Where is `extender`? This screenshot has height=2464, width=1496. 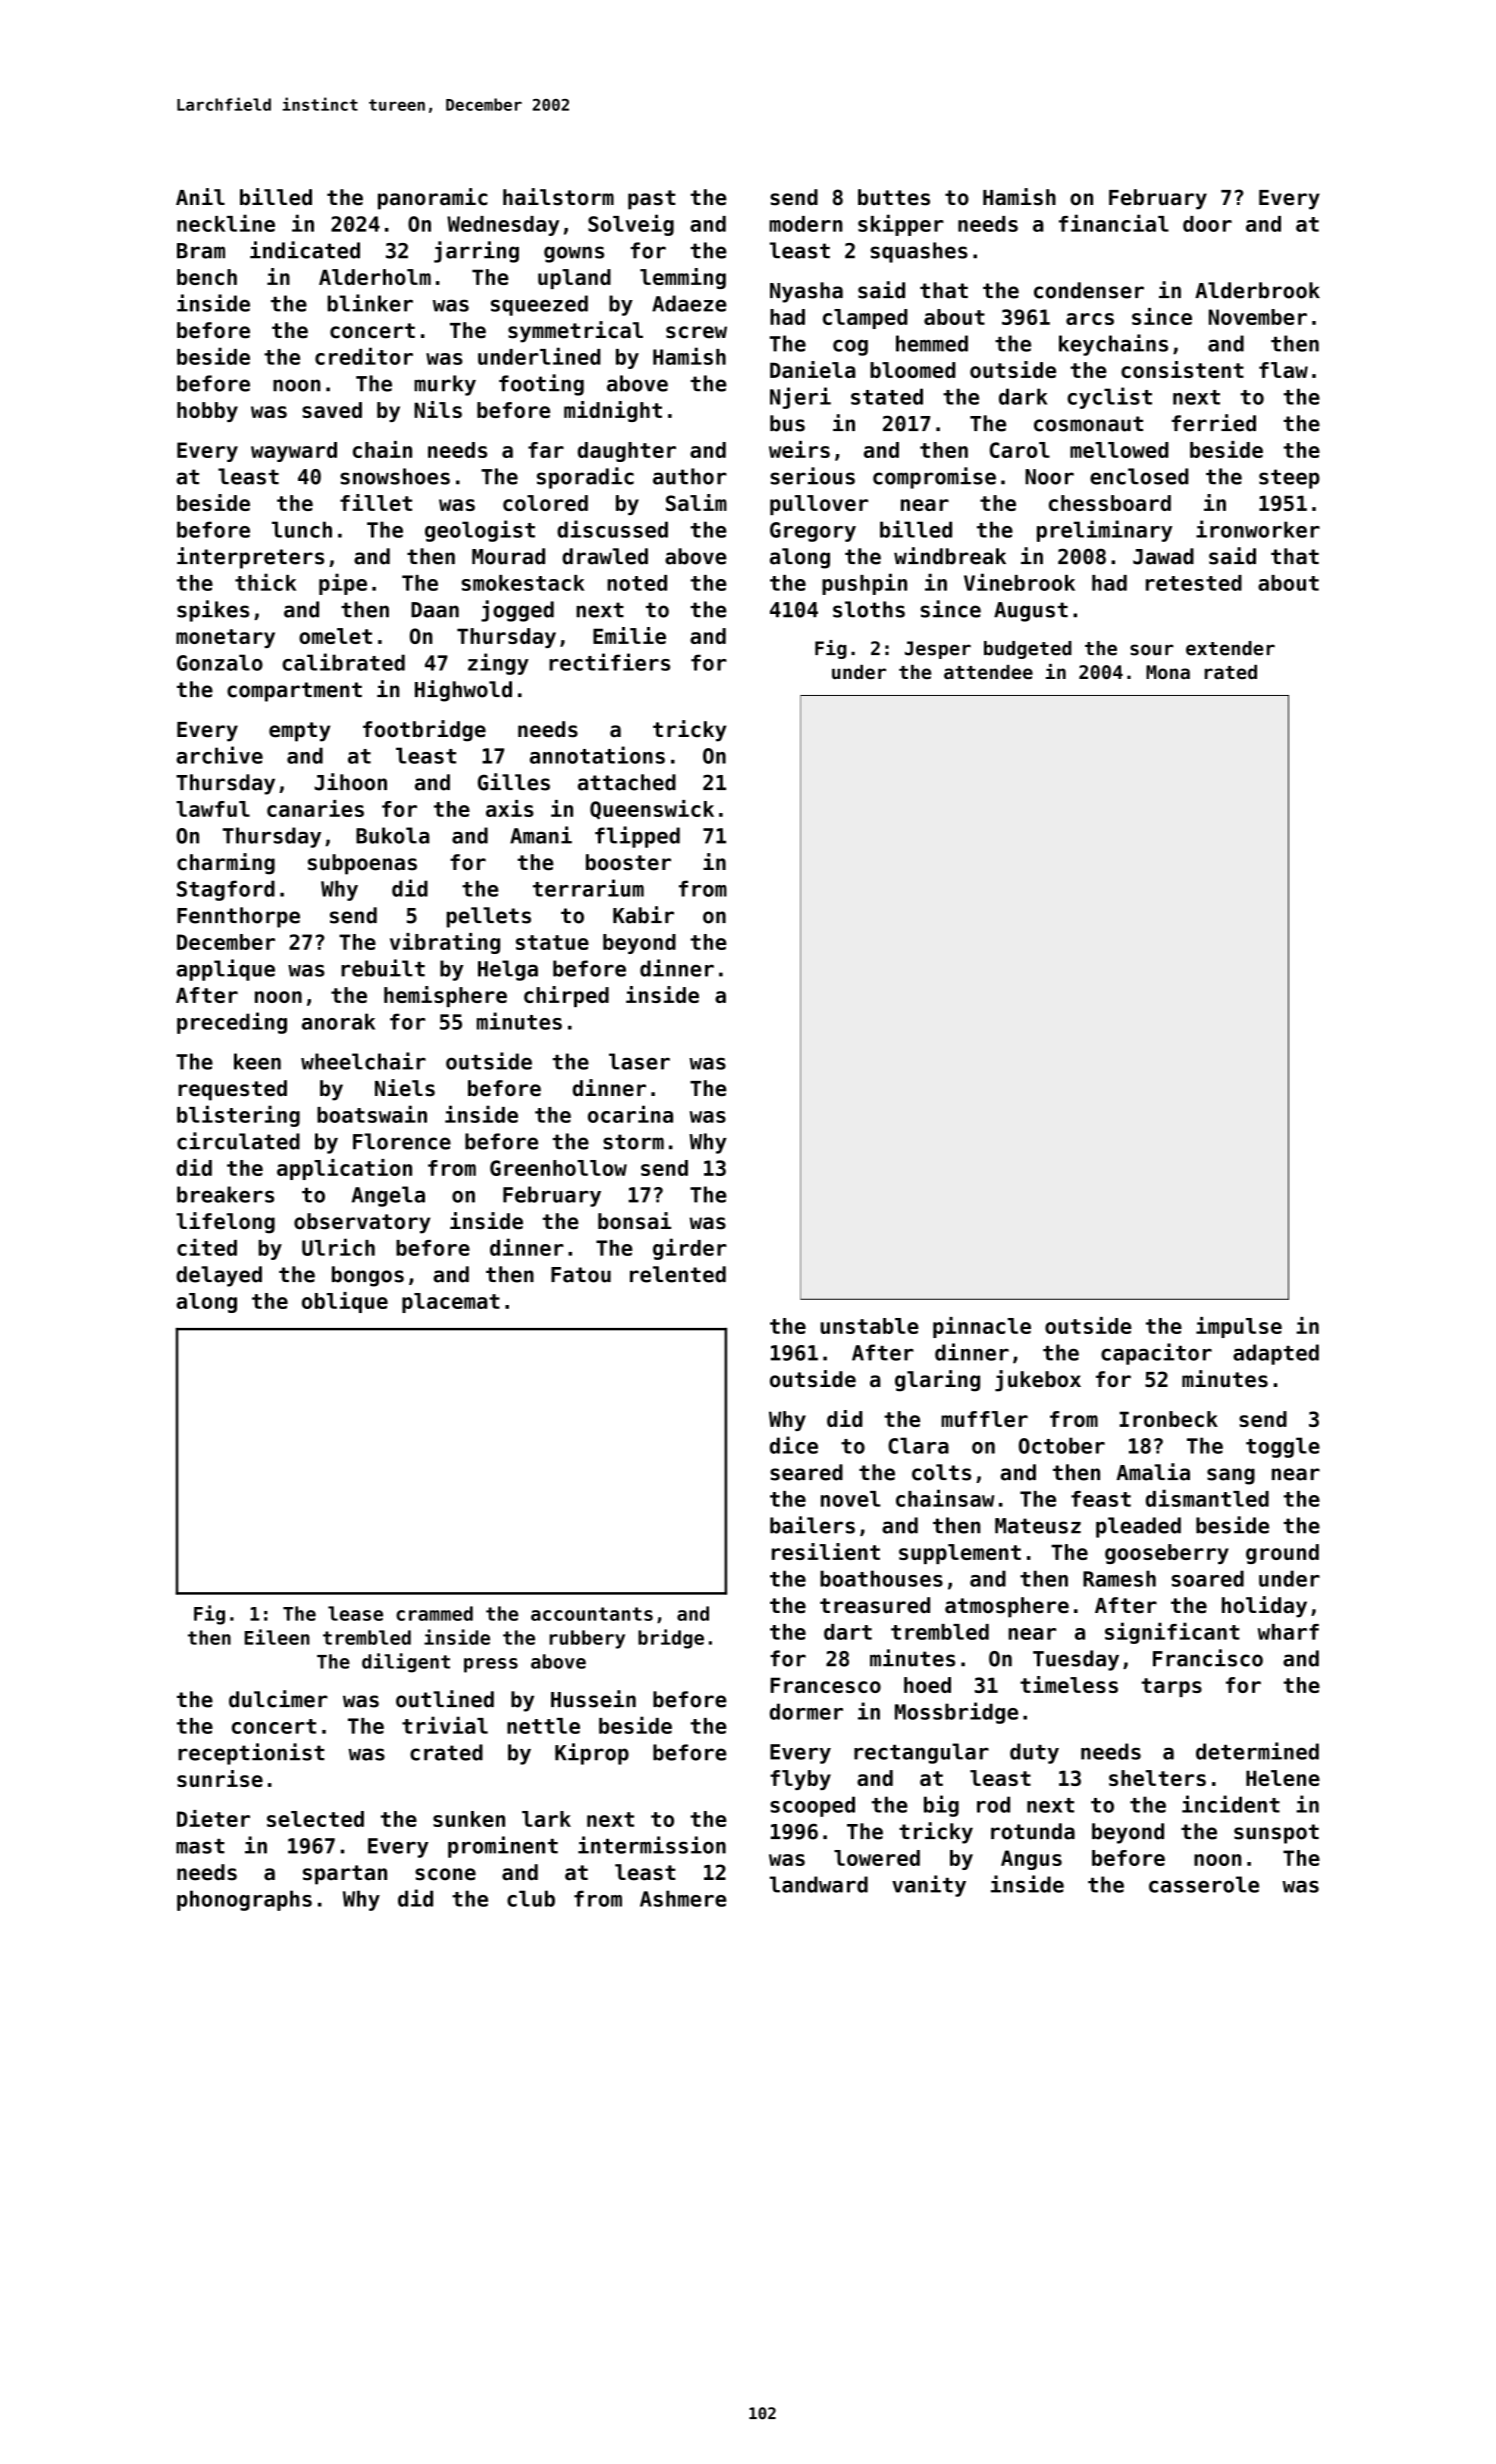 extender is located at coordinates (1230, 648).
